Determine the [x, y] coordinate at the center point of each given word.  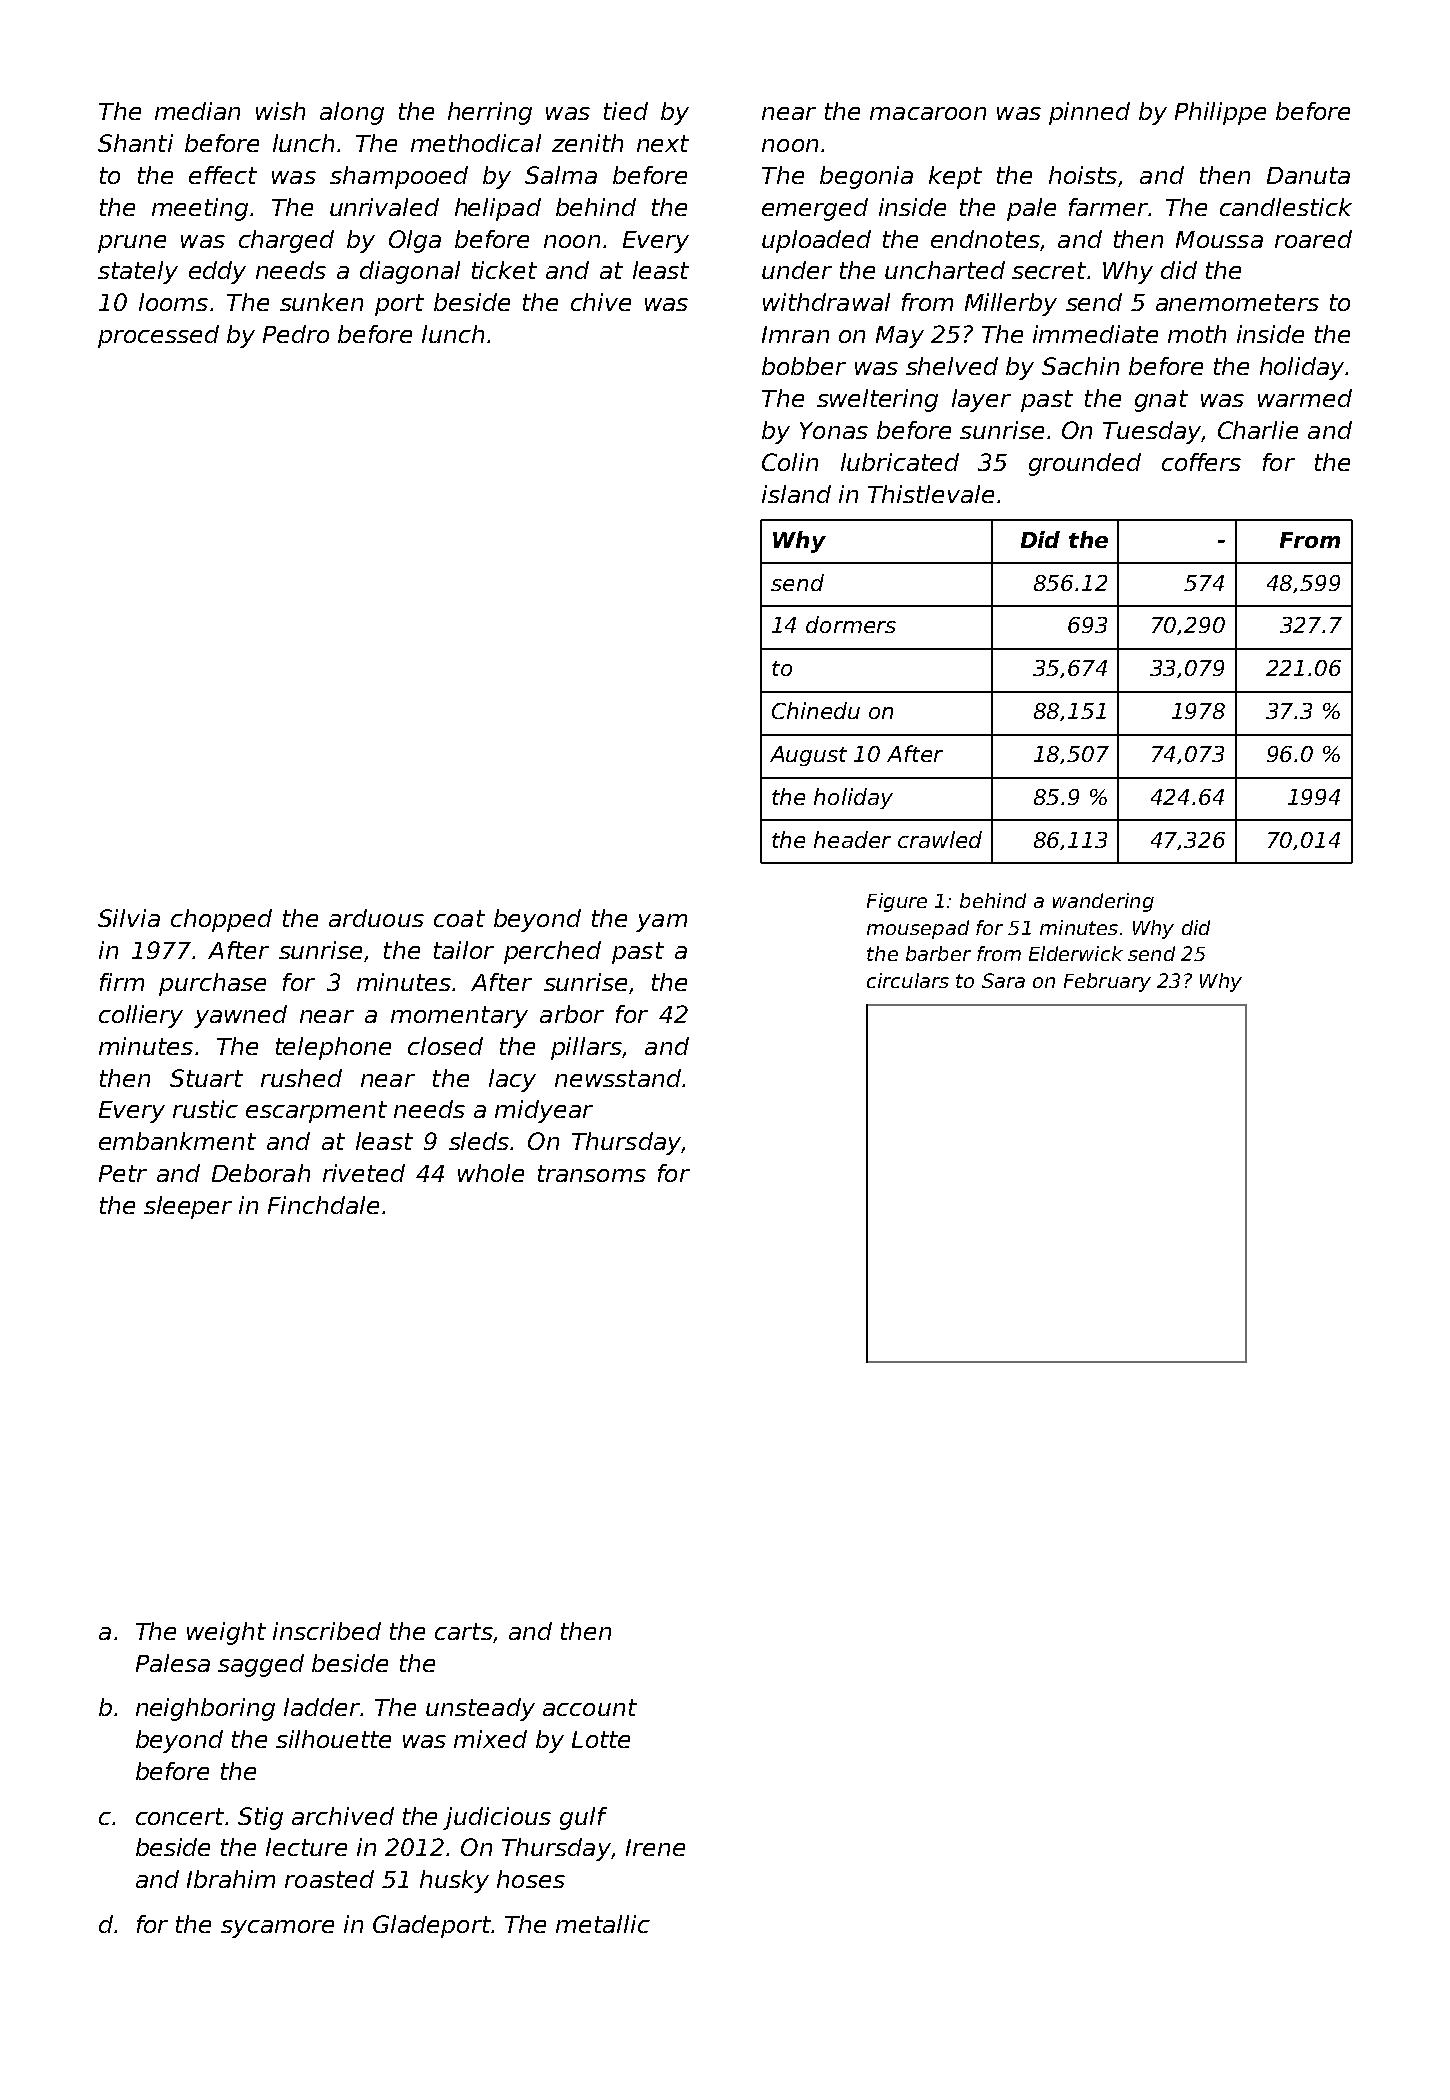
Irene [655, 1847]
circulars [908, 980]
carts [464, 1631]
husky [454, 1881]
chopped [221, 920]
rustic [205, 1109]
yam [661, 923]
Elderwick [1076, 953]
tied [626, 111]
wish [280, 111]
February [1107, 982]
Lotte [601, 1739]
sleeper [188, 1207]
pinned [1089, 113]
